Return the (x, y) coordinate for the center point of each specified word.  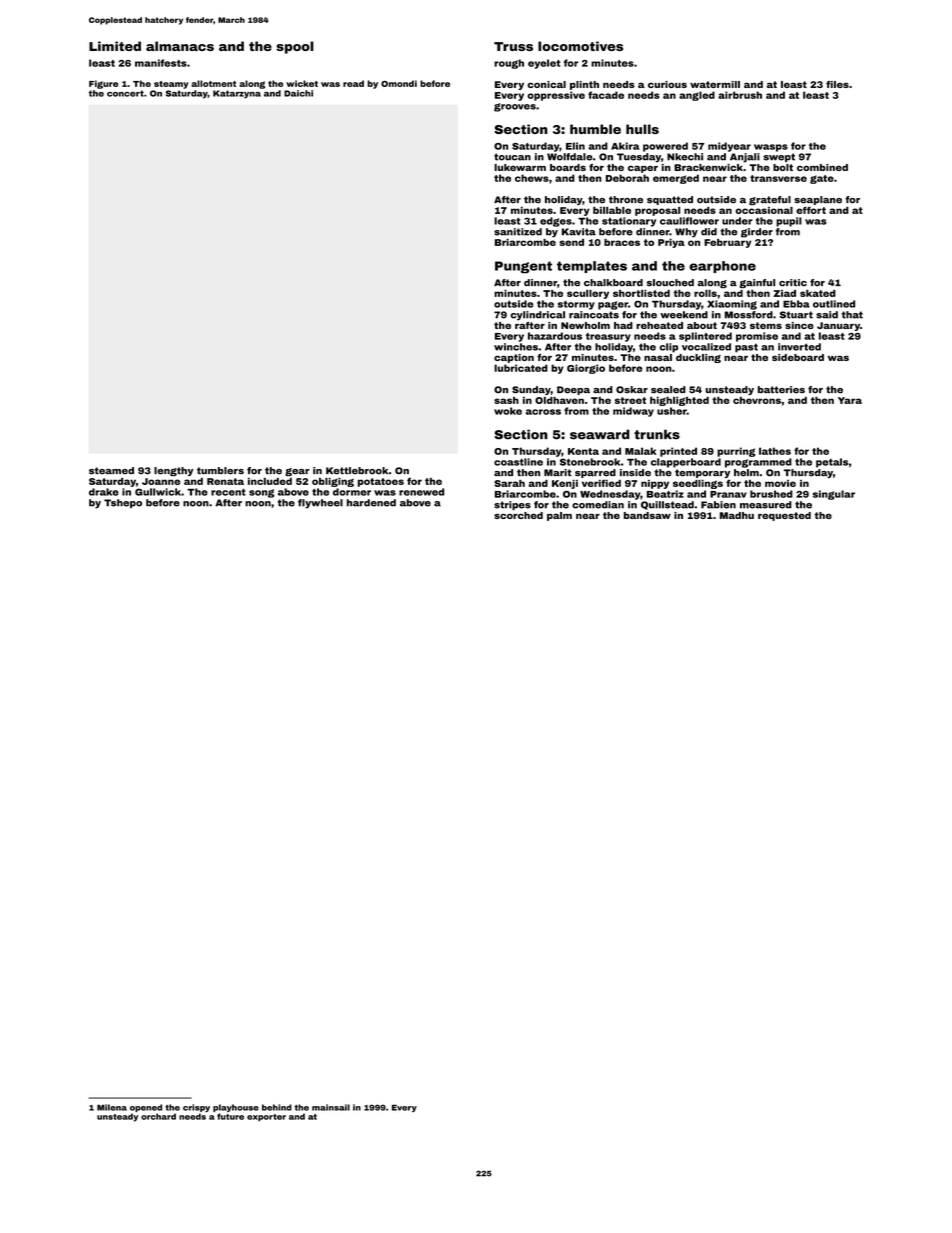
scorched (518, 515)
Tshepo (123, 503)
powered (665, 147)
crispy (196, 1108)
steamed (111, 471)
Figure (103, 84)
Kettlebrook (357, 471)
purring (736, 452)
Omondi (399, 83)
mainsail (331, 1107)
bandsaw (647, 515)
